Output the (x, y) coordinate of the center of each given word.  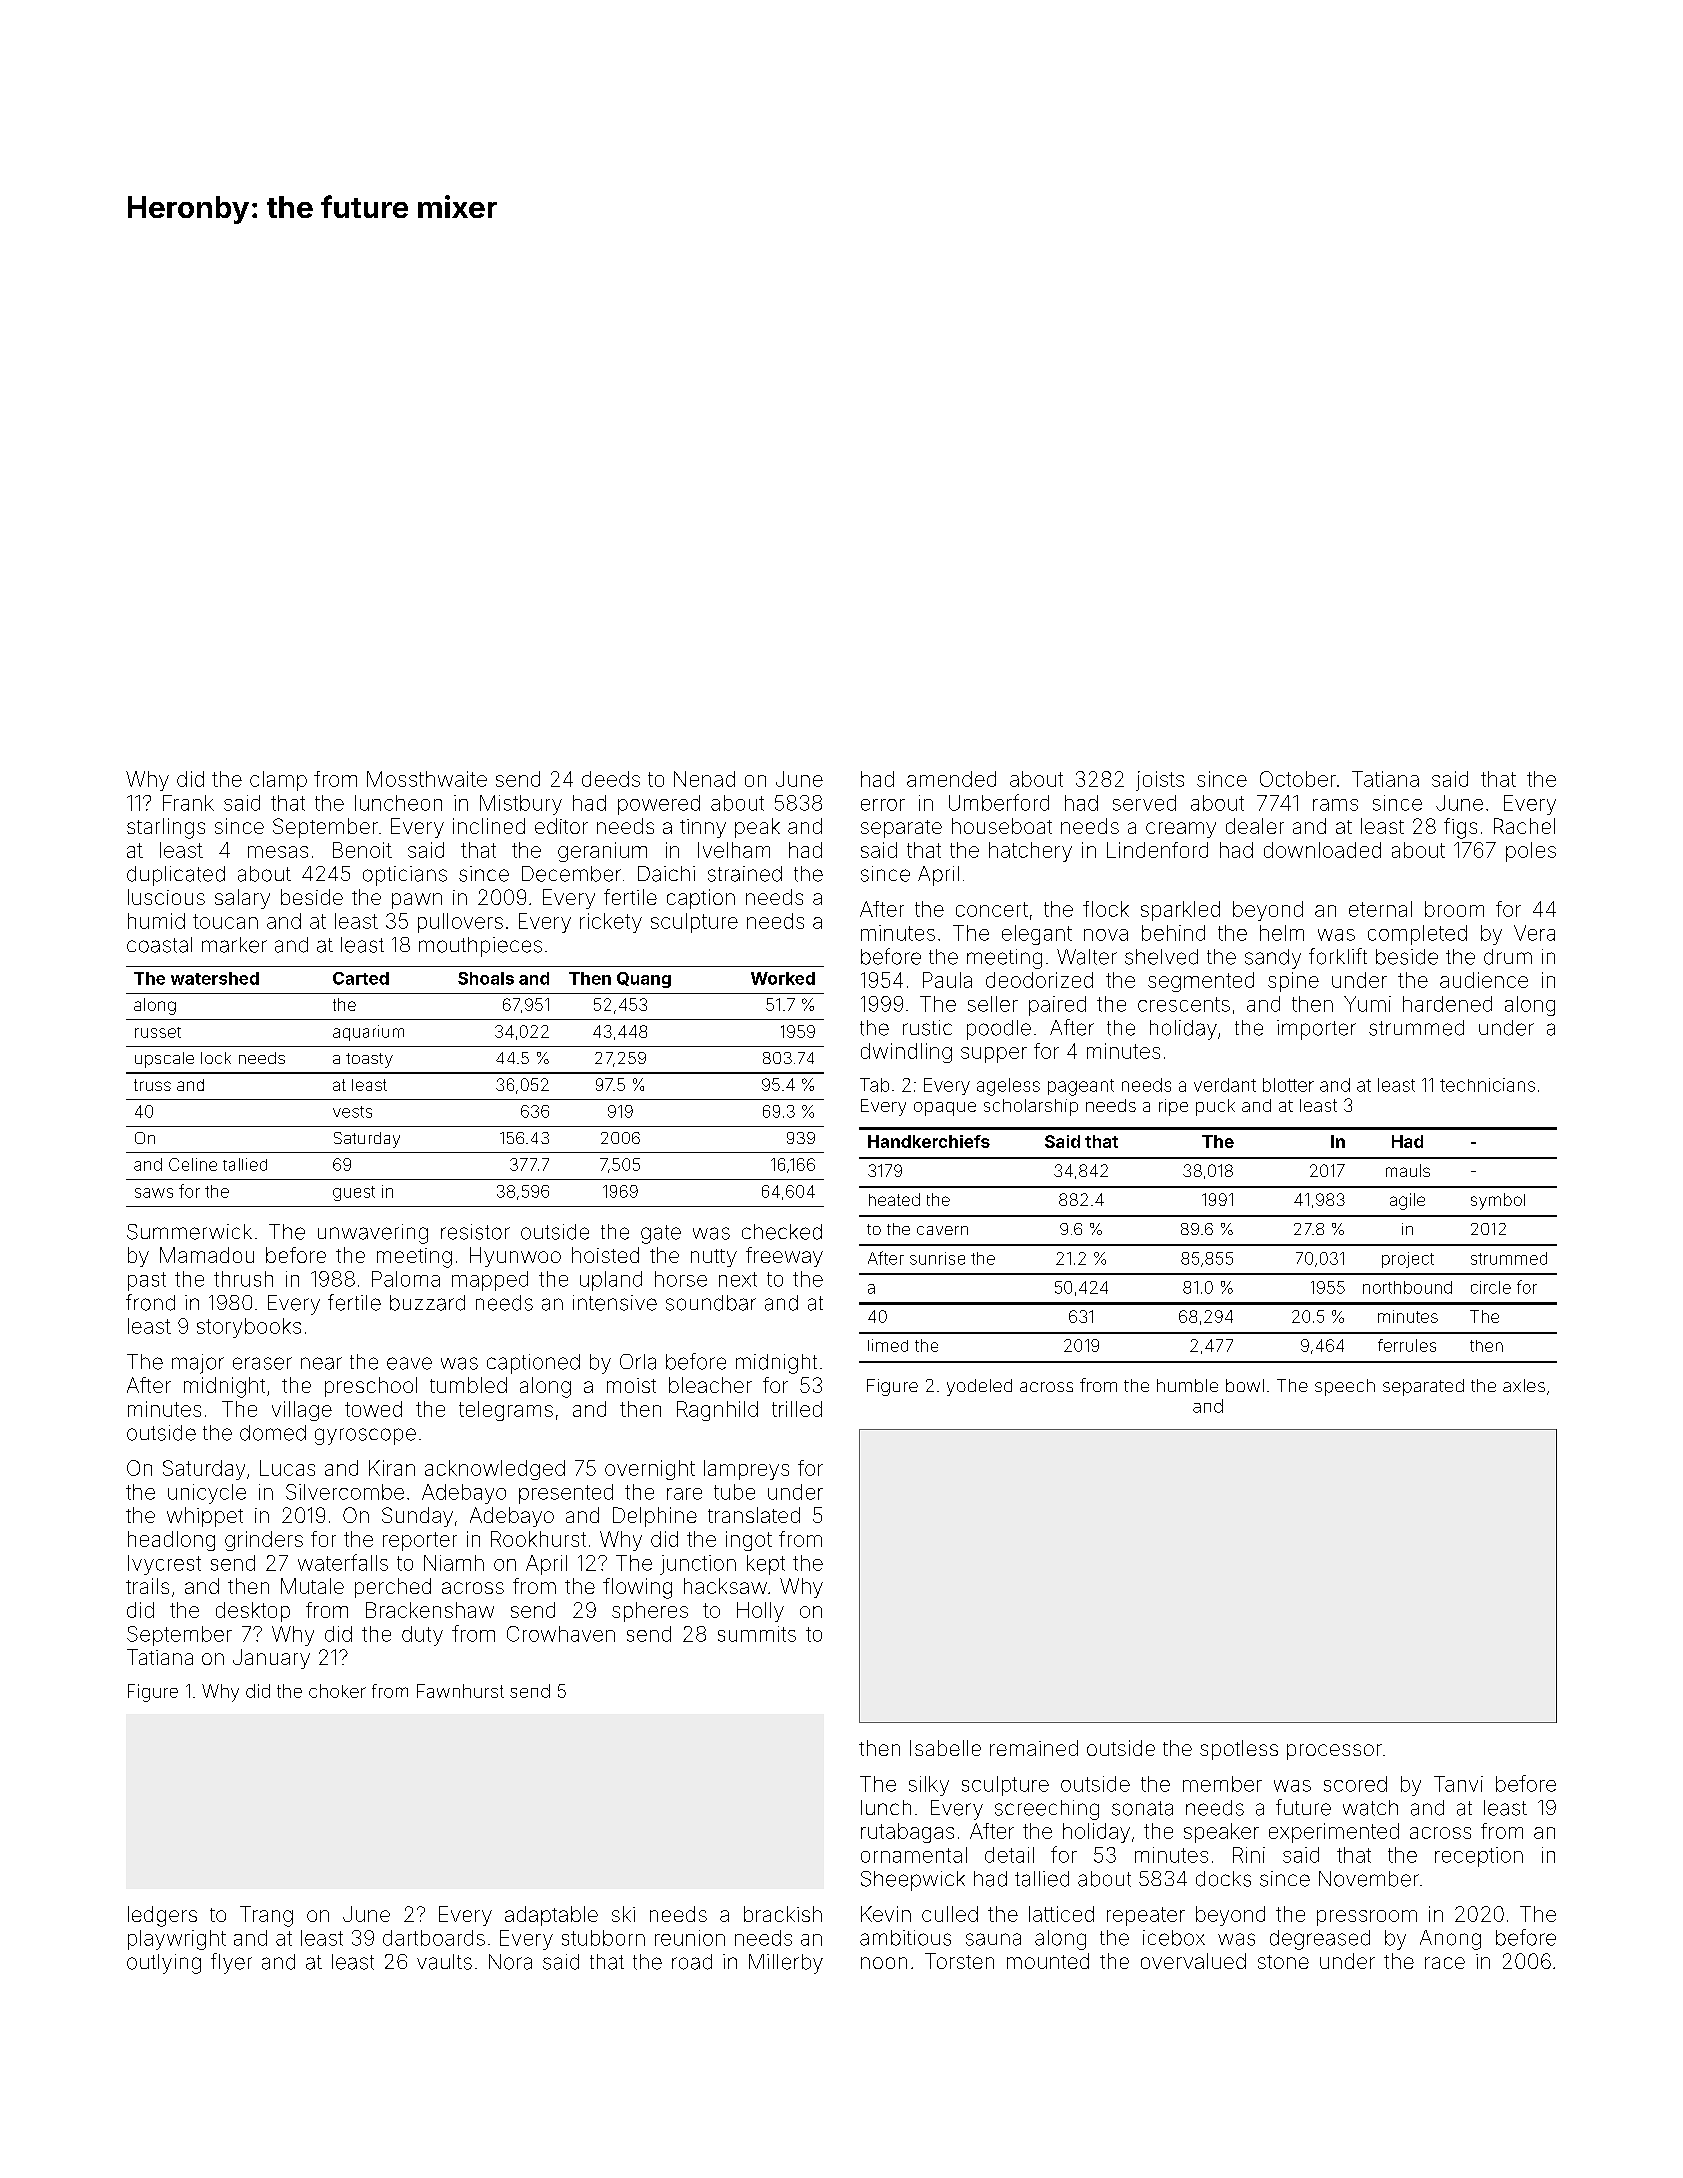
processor (1334, 1752)
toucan (225, 921)
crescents (1184, 1004)
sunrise (937, 1258)
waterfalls (343, 1562)
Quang (644, 980)
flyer (231, 1963)
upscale (164, 1060)
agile (1407, 1201)
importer (1316, 1030)
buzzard (427, 1303)
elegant (1037, 935)
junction (698, 1565)
